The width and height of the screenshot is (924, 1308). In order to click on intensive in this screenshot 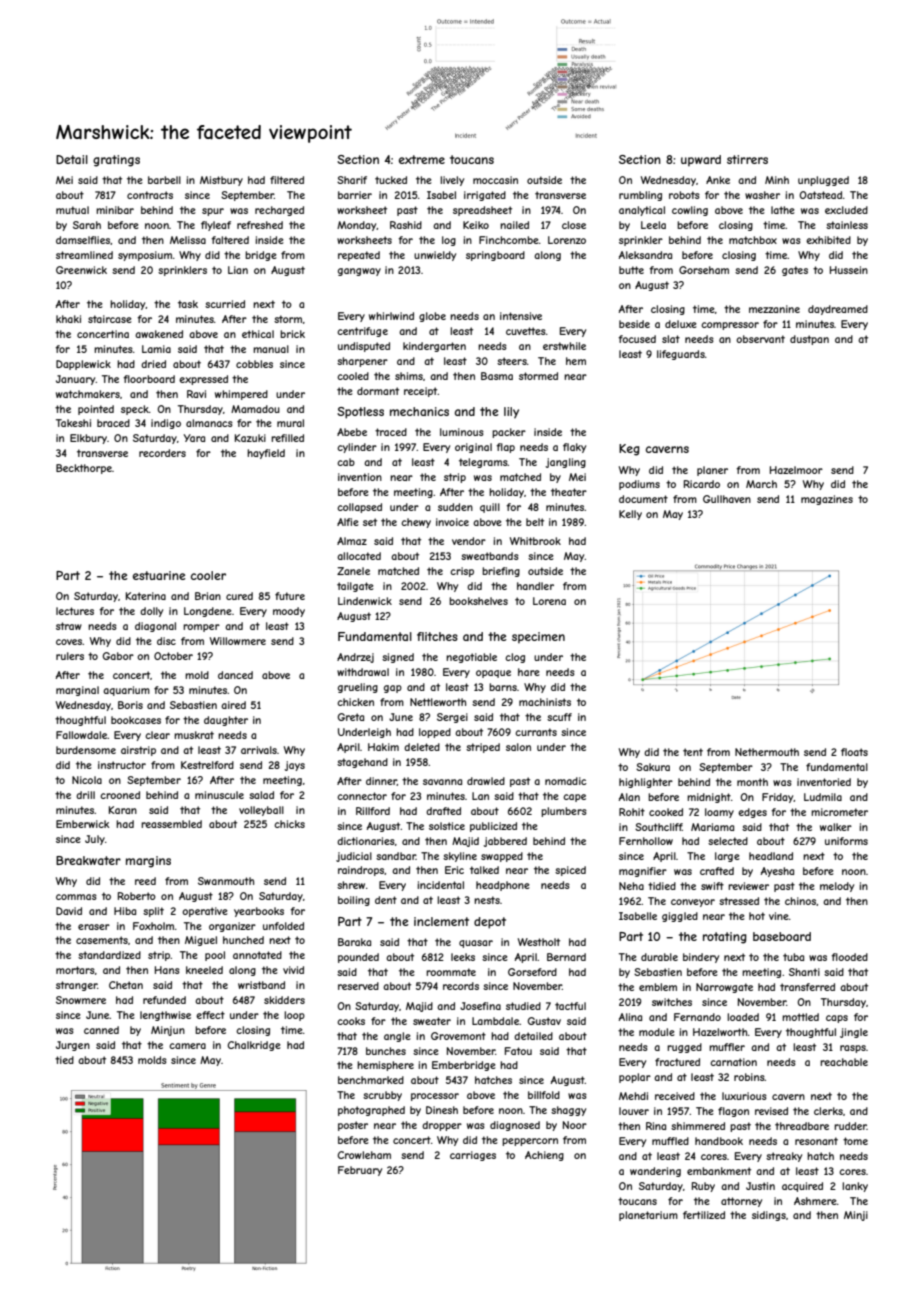, I will do `click(521, 316)`.
